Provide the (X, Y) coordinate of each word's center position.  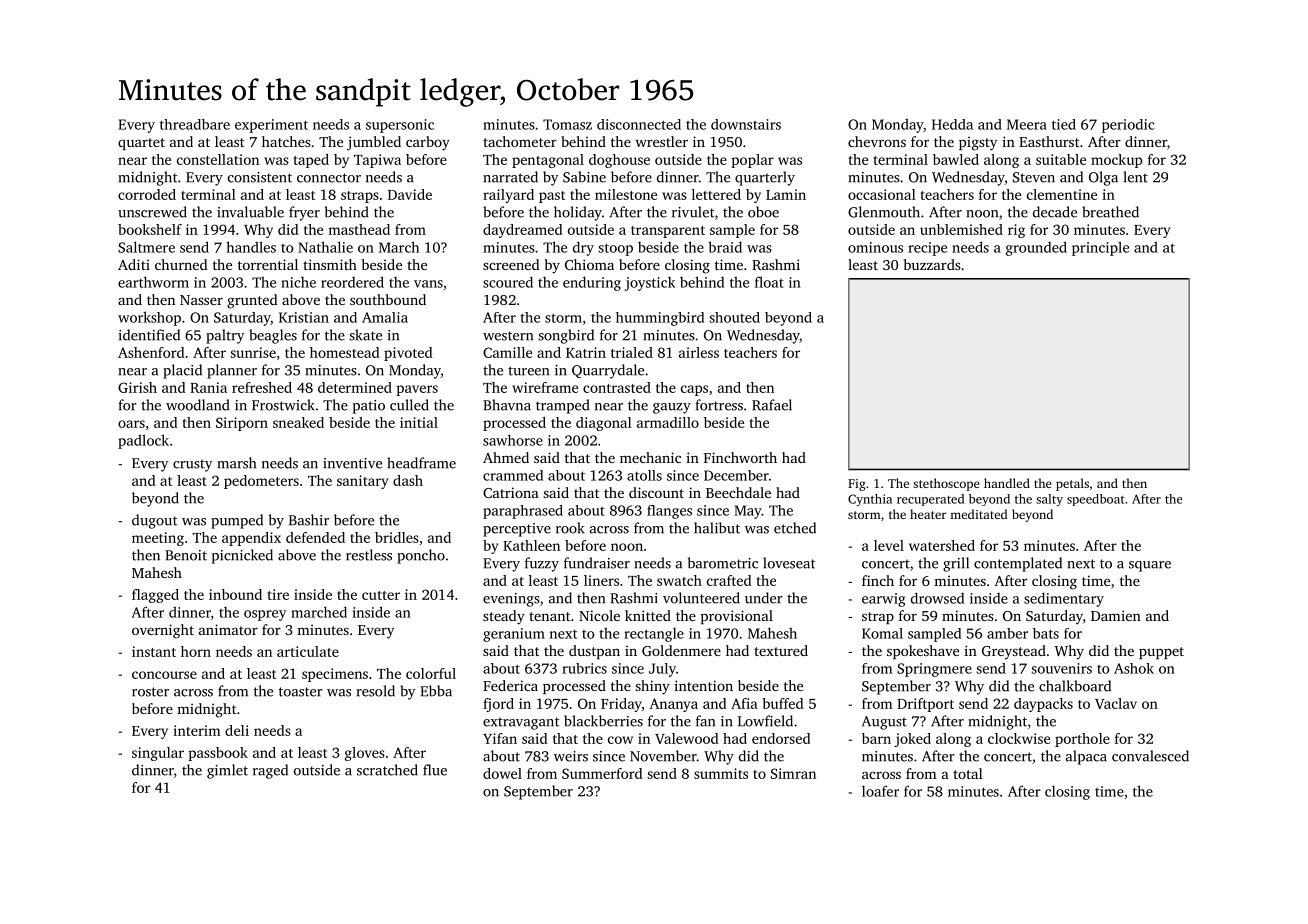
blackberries (603, 721)
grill (956, 564)
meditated (979, 514)
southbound (388, 299)
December (736, 475)
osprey (265, 615)
